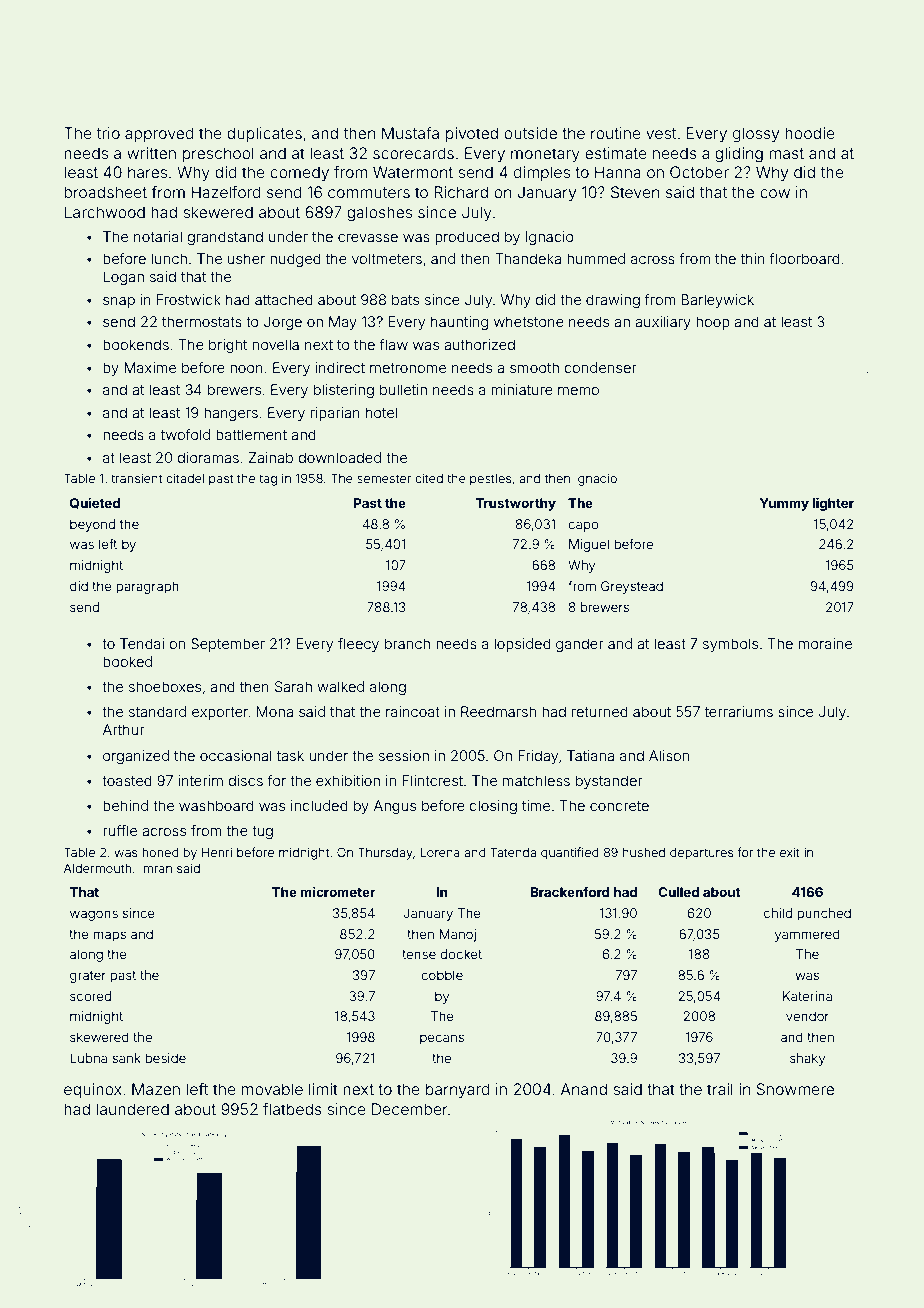  Describe the element at coordinates (458, 1091) in the document. I see `barnyard` at that location.
